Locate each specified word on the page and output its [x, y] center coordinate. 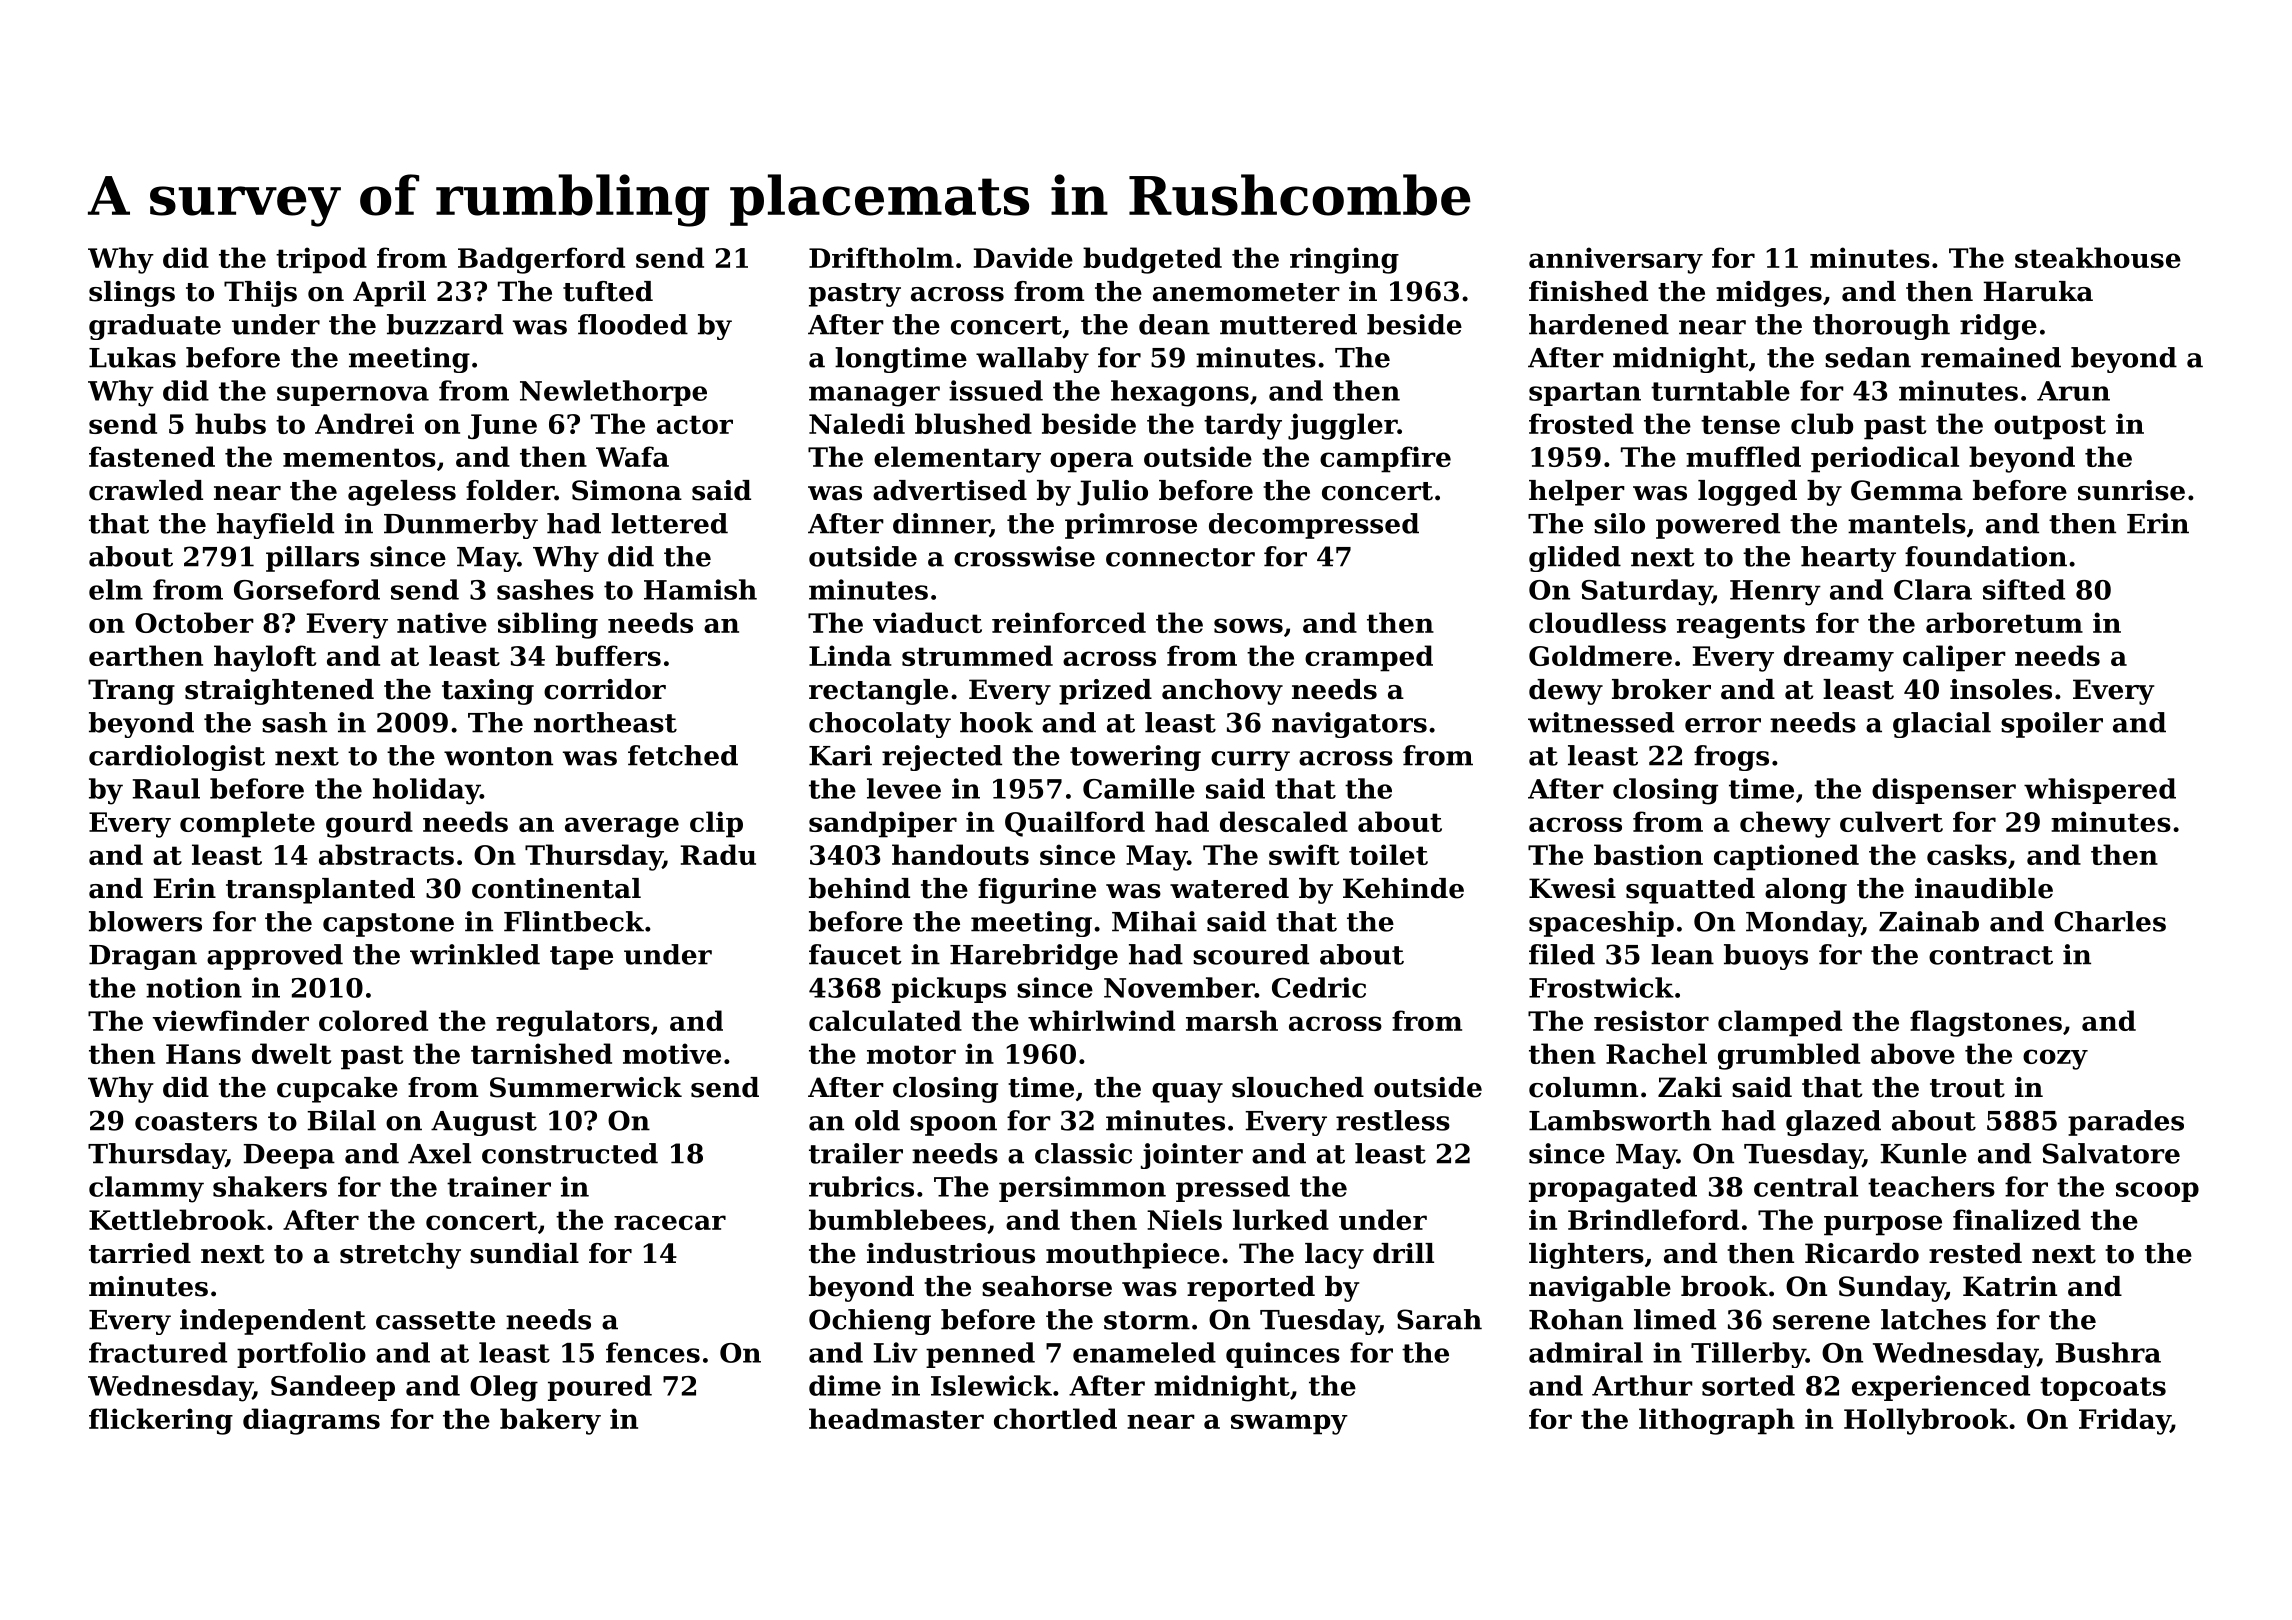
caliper [1954, 658]
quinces [1283, 1355]
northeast [605, 722]
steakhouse [2098, 257]
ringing [1344, 260]
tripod [321, 260]
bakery [550, 1421]
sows [1248, 625]
